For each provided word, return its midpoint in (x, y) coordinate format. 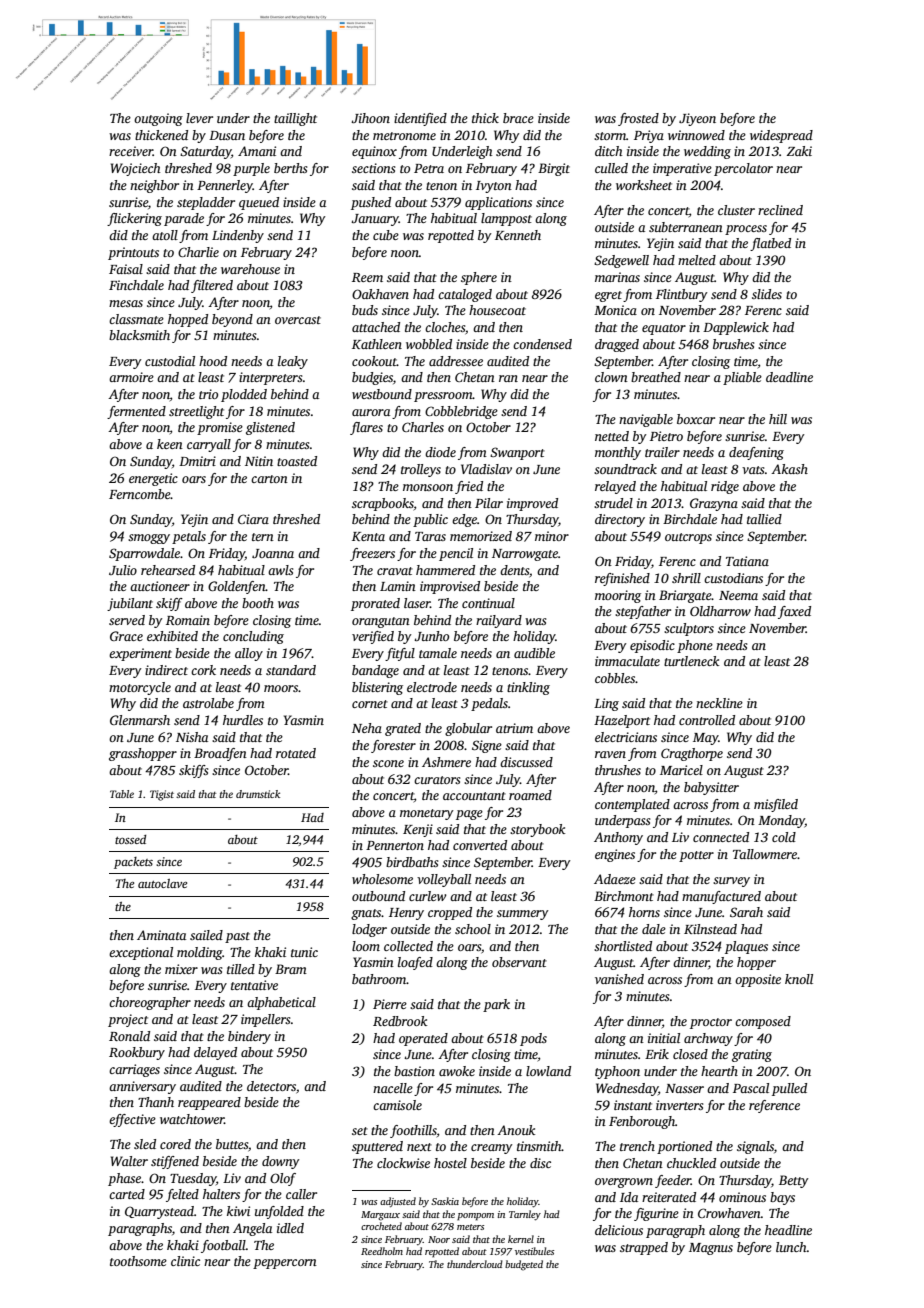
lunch (791, 1247)
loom (366, 946)
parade (184, 219)
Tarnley (525, 1215)
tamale (438, 653)
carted (127, 1194)
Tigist (162, 795)
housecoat (497, 310)
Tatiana (747, 561)
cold (784, 837)
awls (280, 570)
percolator (743, 169)
